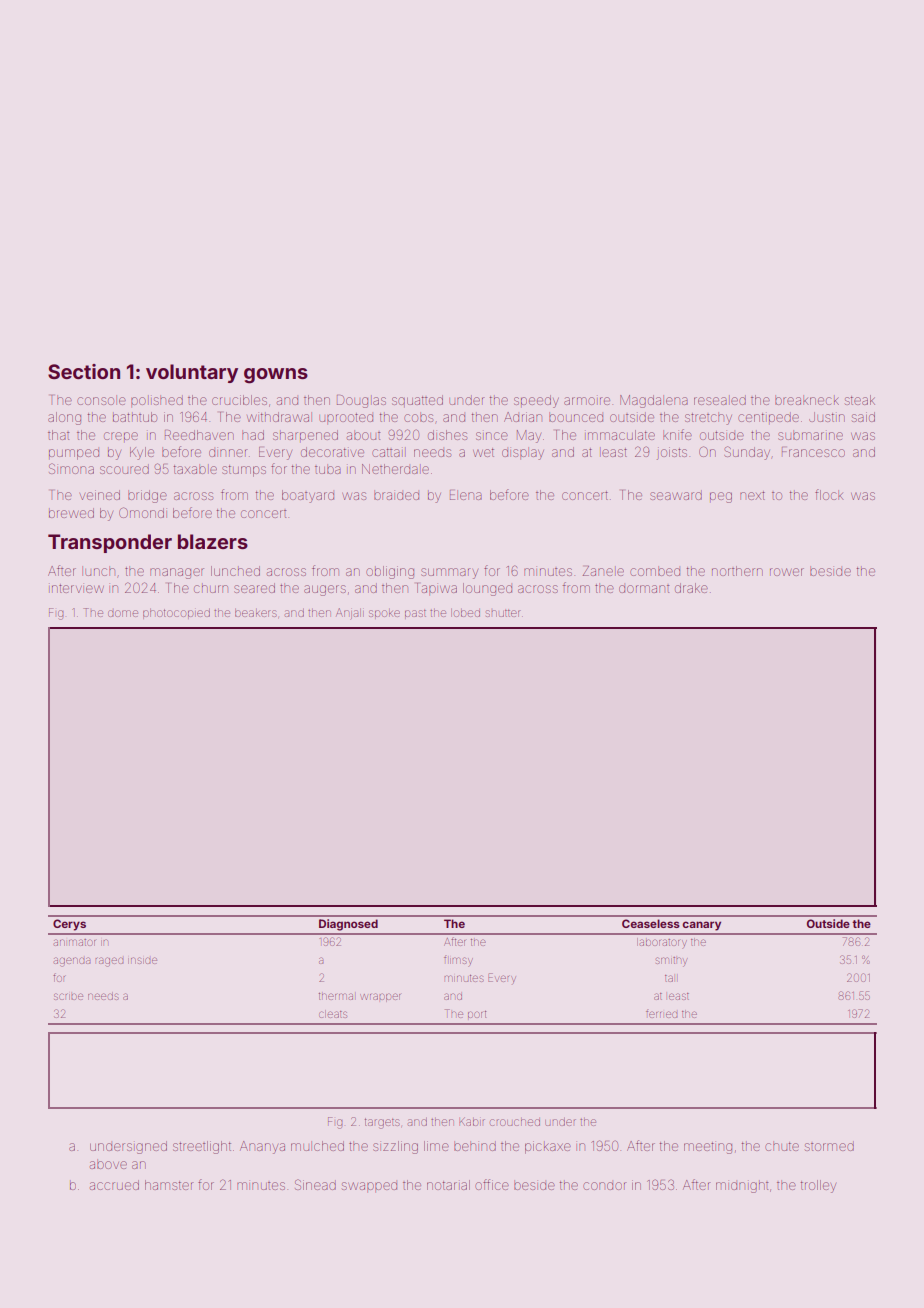 The width and height of the document is (924, 1308). I want to click on flimsy, so click(458, 961).
